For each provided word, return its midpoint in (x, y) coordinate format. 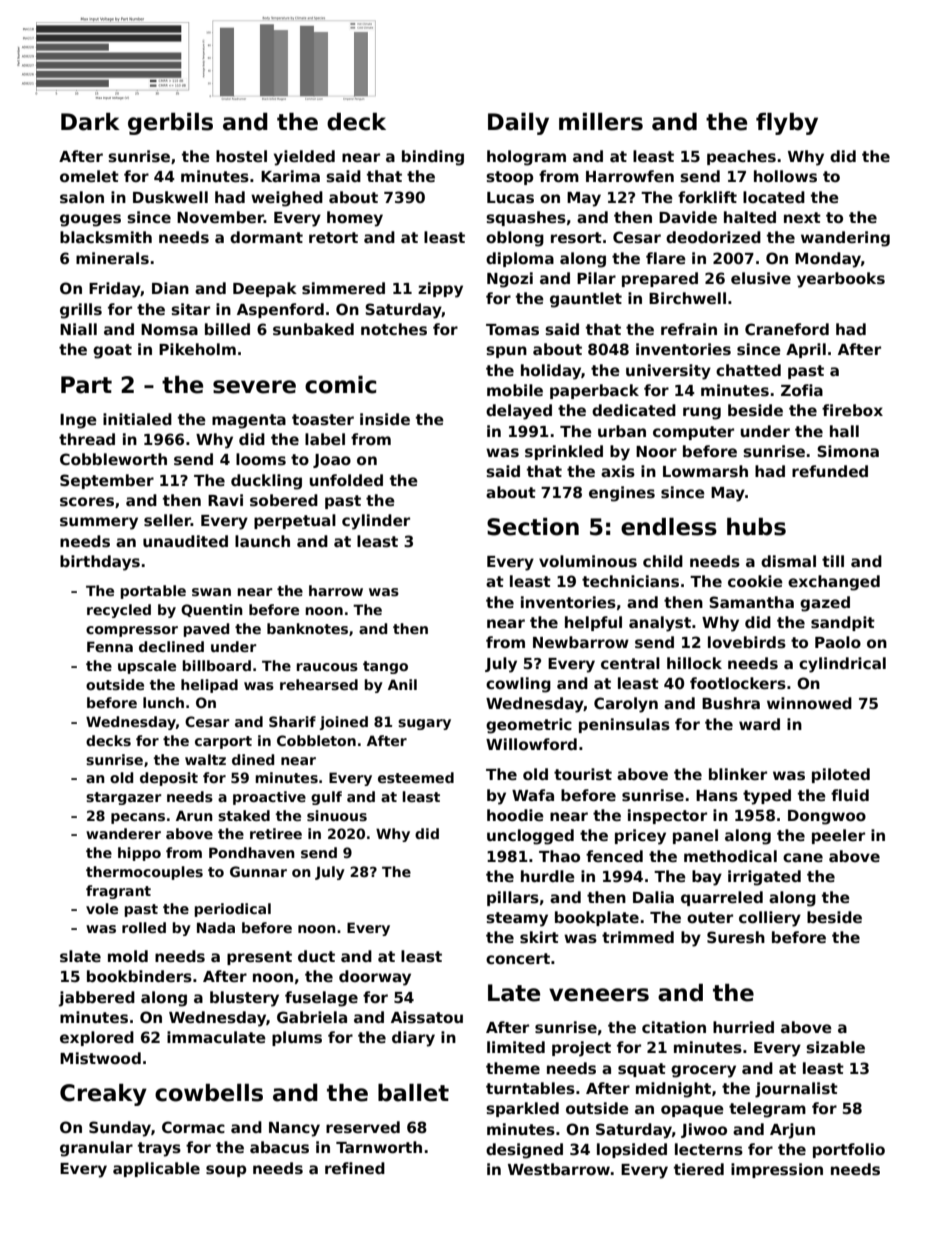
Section (533, 527)
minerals (112, 258)
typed (767, 797)
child (663, 561)
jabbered (96, 999)
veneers (599, 995)
